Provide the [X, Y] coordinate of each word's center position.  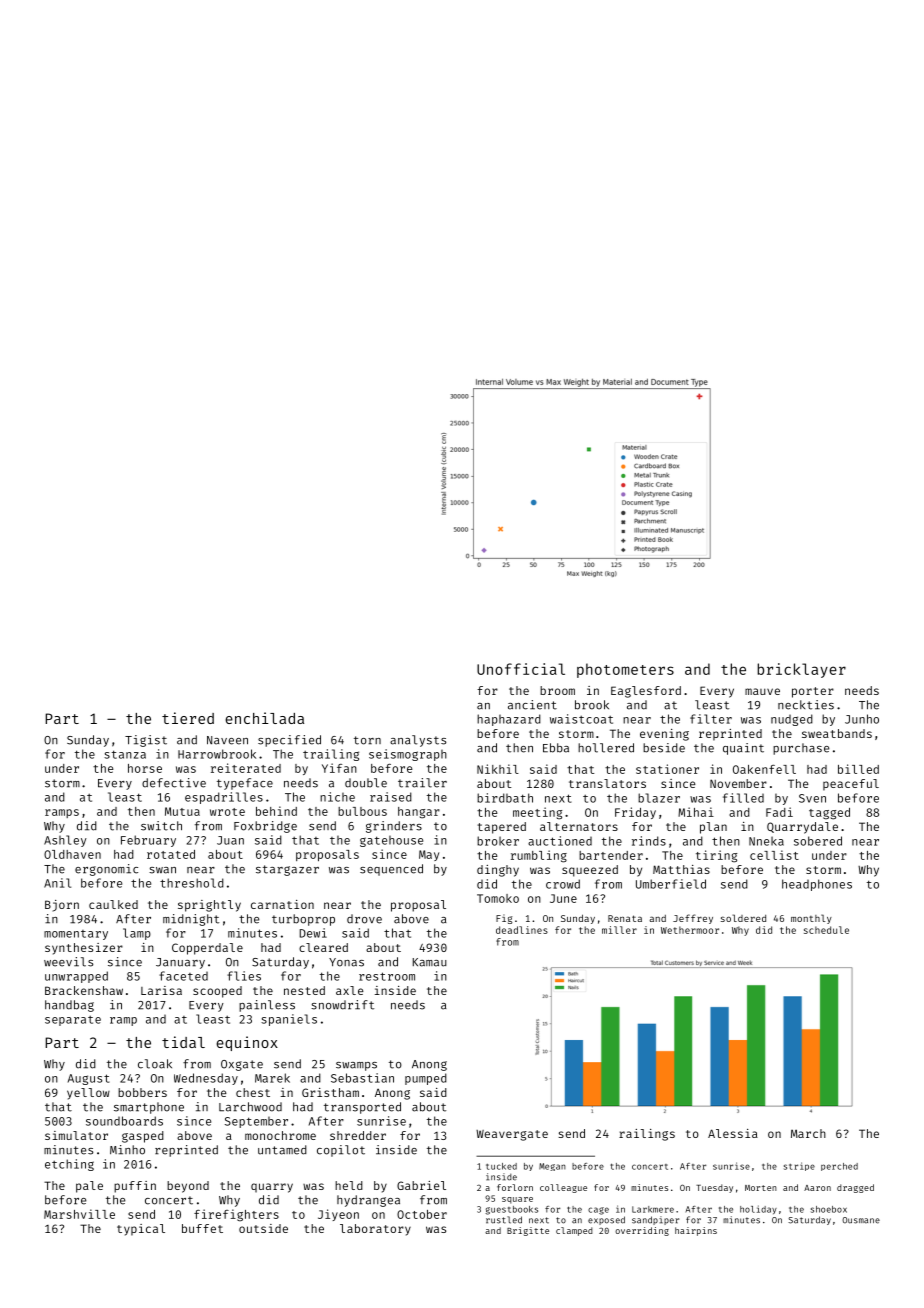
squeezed [590, 871]
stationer [667, 769]
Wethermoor [690, 930]
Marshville [79, 1214]
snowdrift [342, 1005]
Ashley [65, 841]
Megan [552, 1167]
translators [607, 783]
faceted [183, 976]
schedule [826, 930]
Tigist [146, 741]
